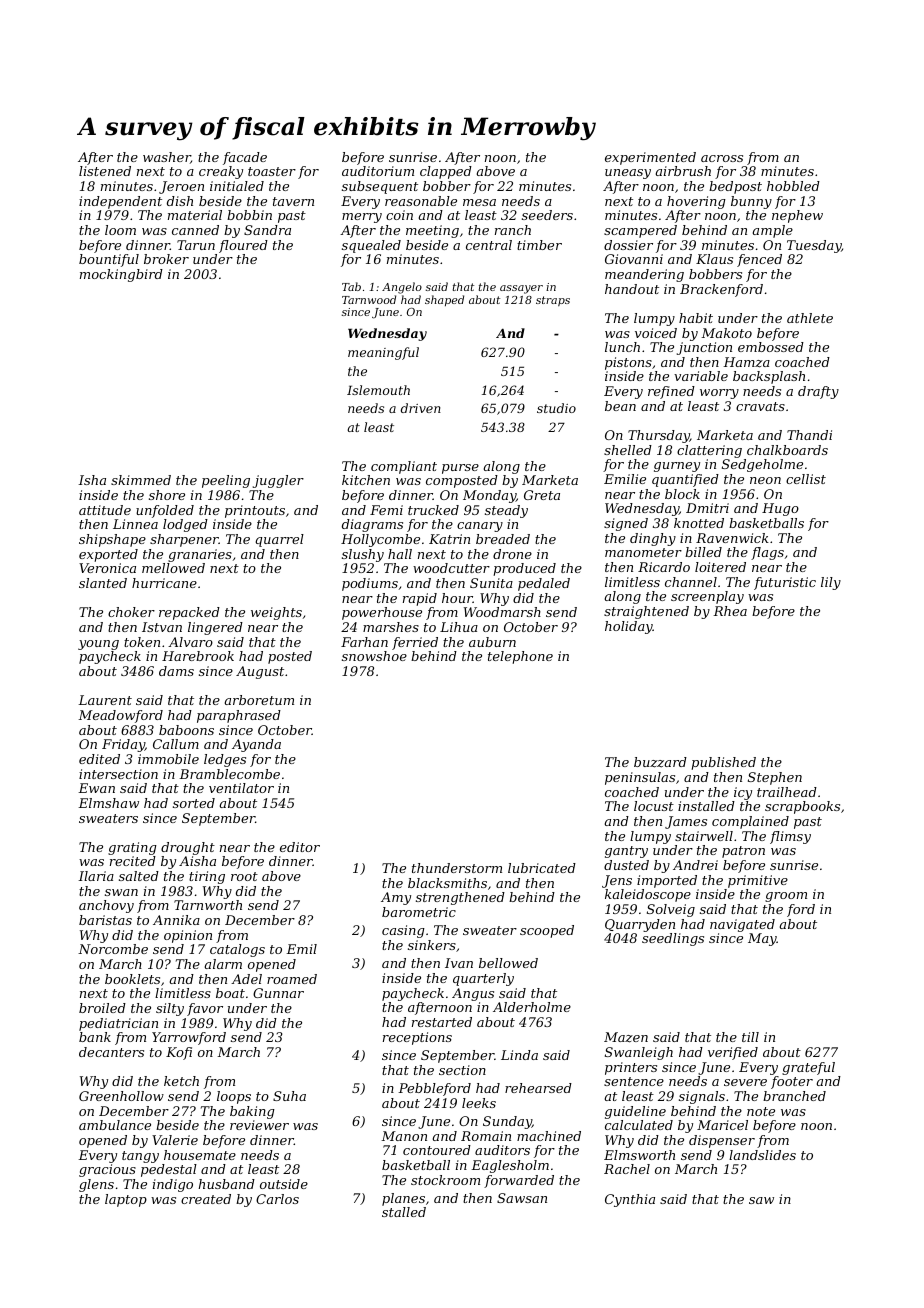 This page has width=924, height=1308. I want to click on meaningful, so click(383, 353).
